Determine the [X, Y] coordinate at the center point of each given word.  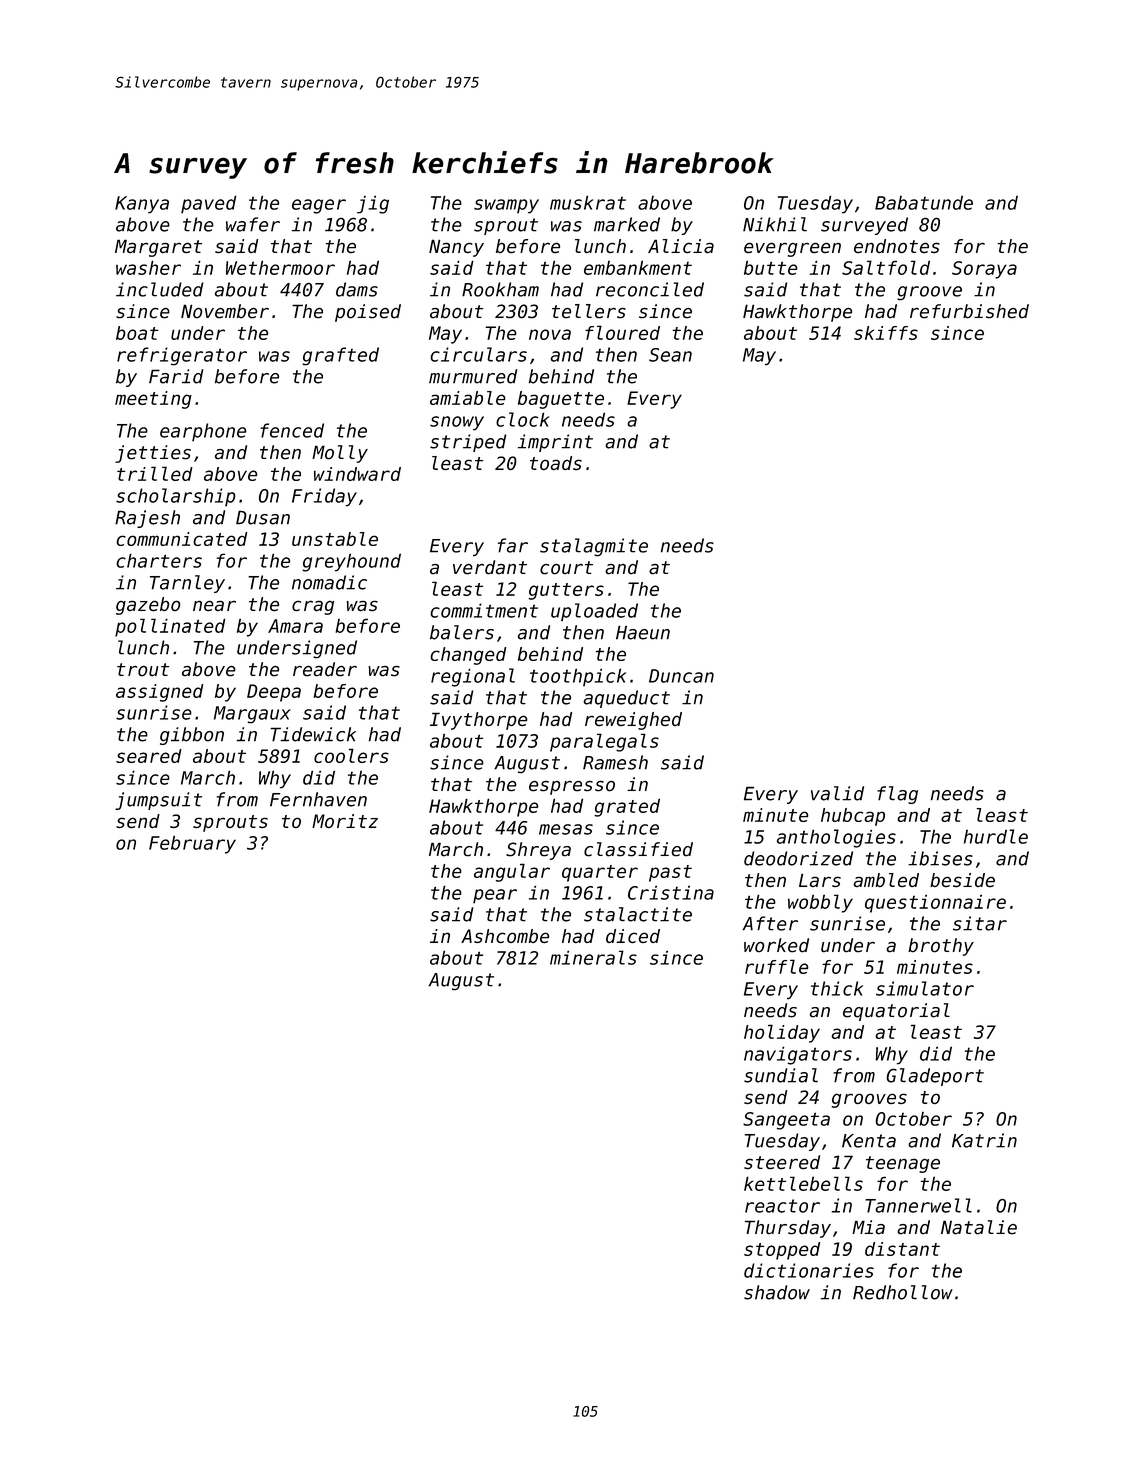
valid [837, 793]
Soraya [984, 270]
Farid [176, 376]
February [192, 844]
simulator [925, 988]
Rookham [500, 289]
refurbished [969, 311]
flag [897, 795]
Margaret [158, 248]
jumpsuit [158, 801]
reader [325, 669]
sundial [781, 1075]
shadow [777, 1292]
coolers [351, 755]
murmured [473, 376]
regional [473, 677]
